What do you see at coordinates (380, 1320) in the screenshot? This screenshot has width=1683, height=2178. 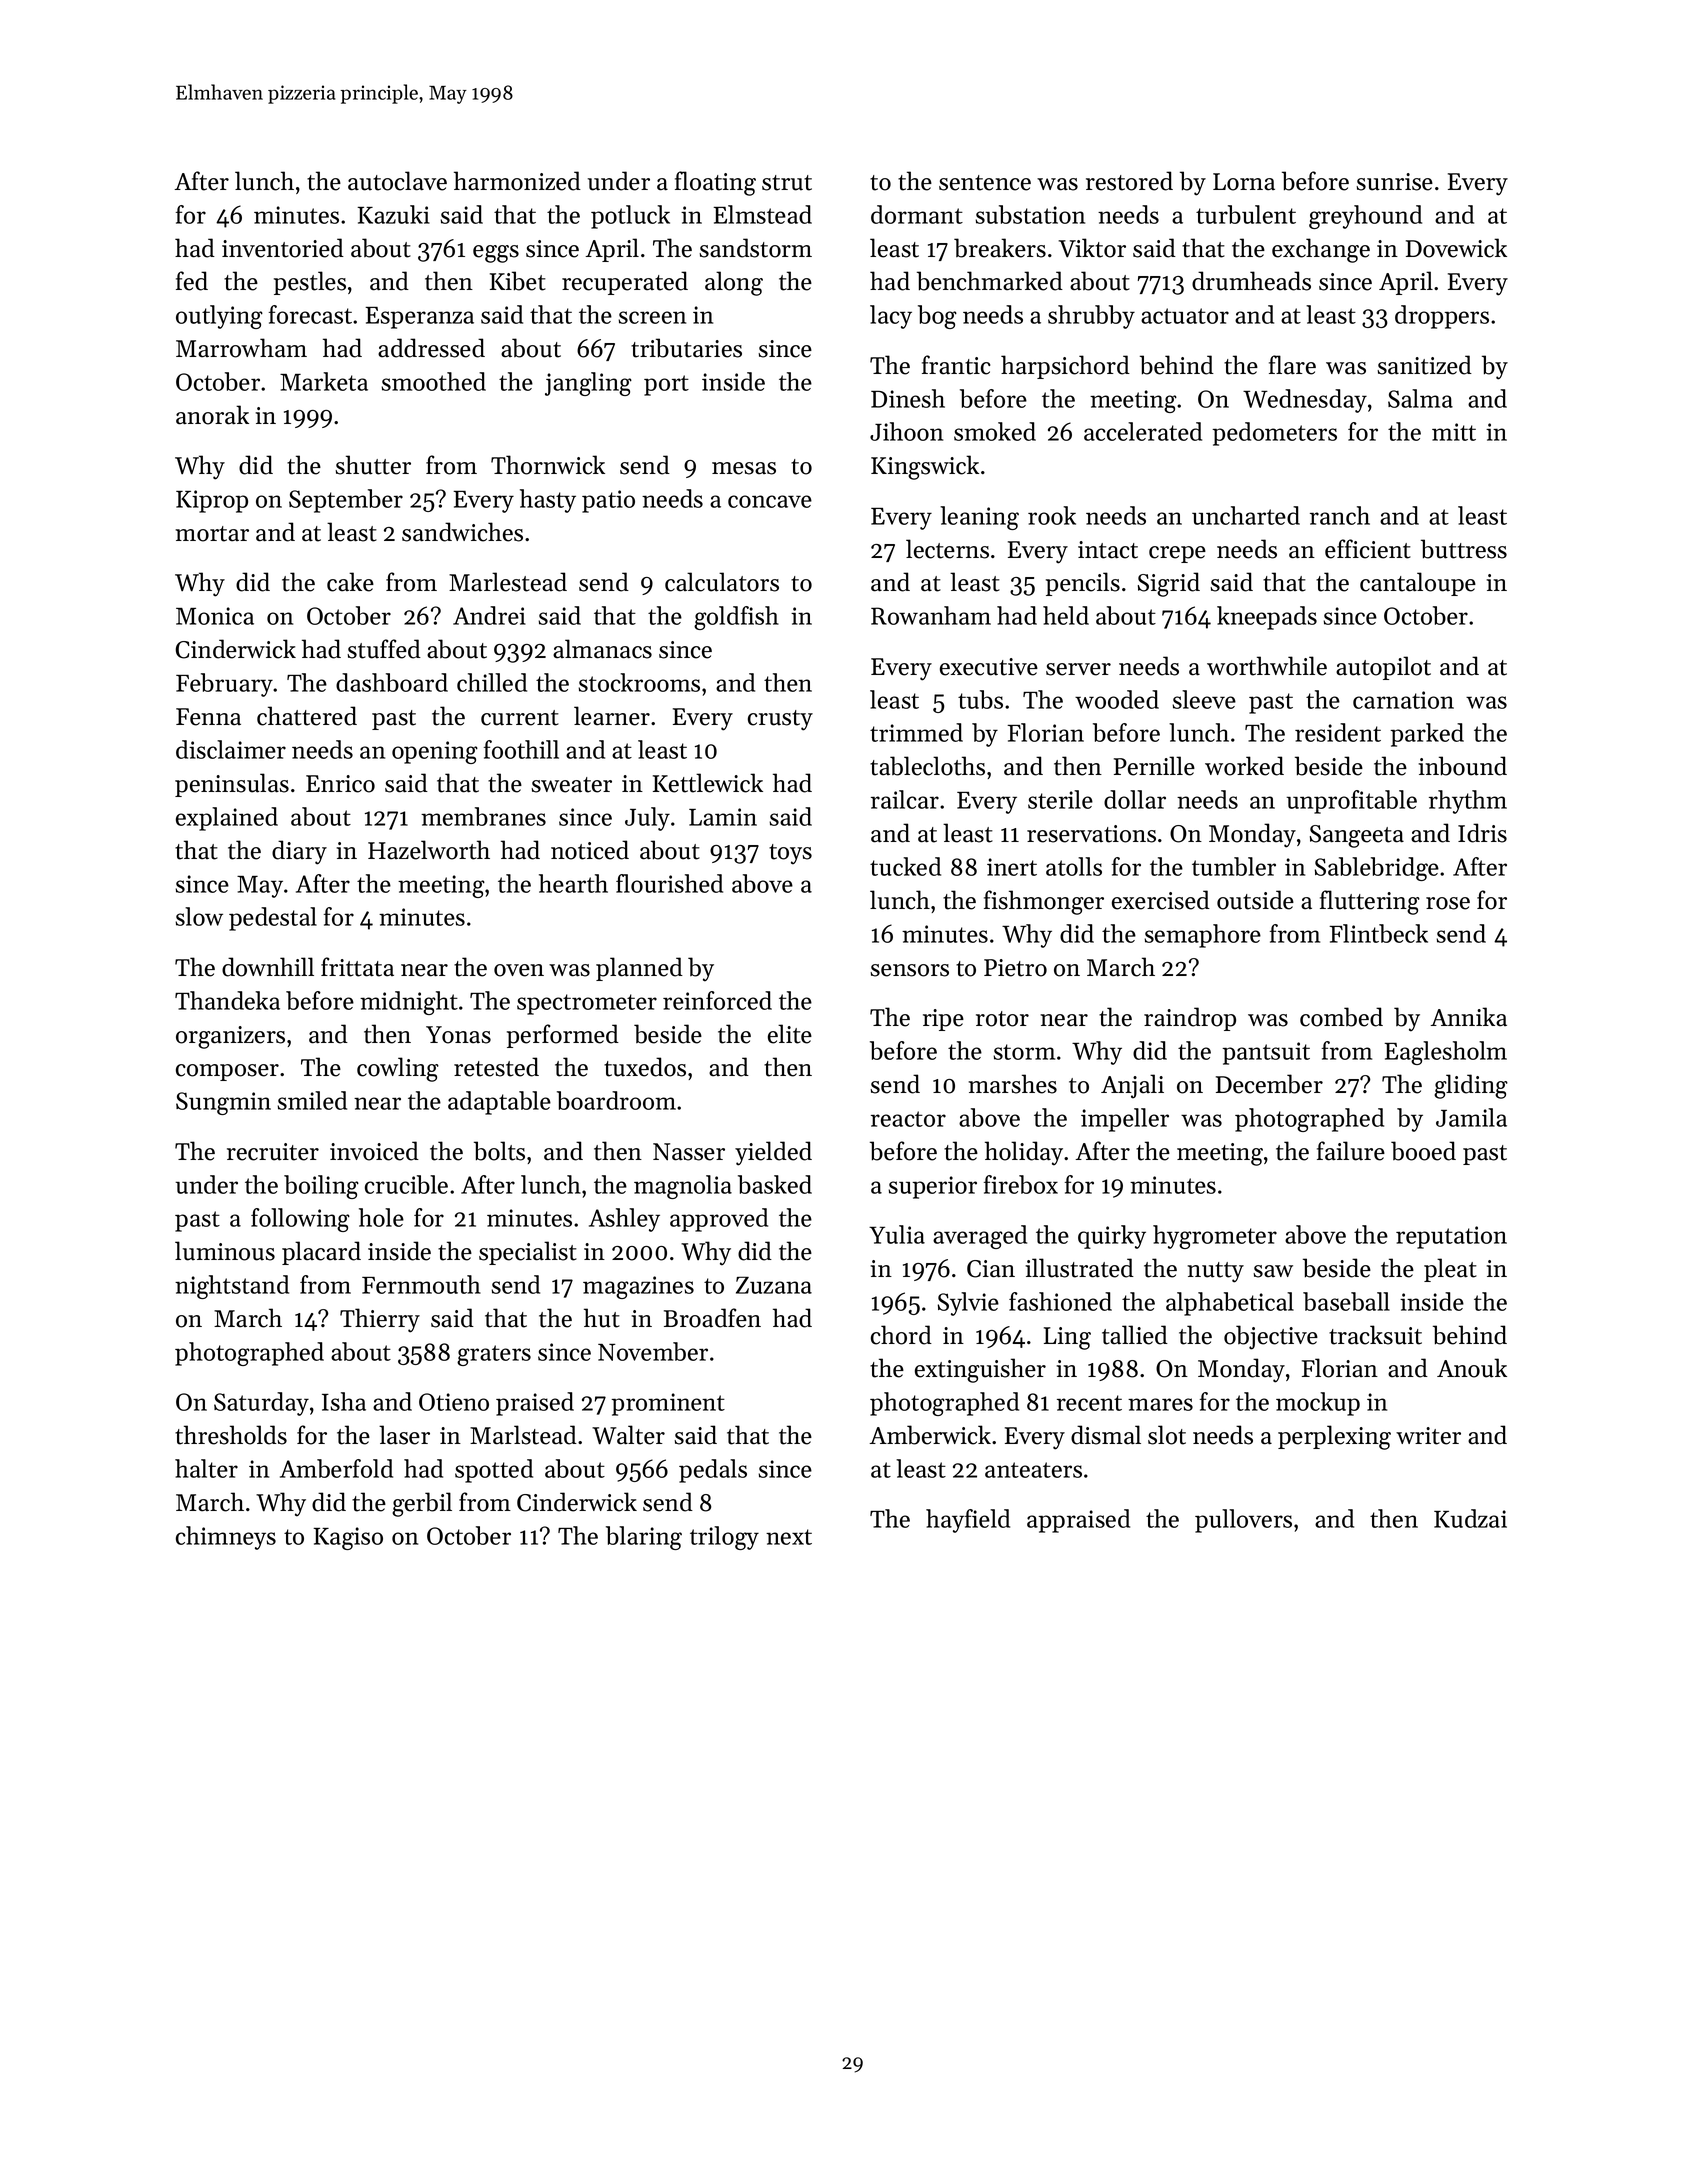 I see `Thierry` at bounding box center [380, 1320].
